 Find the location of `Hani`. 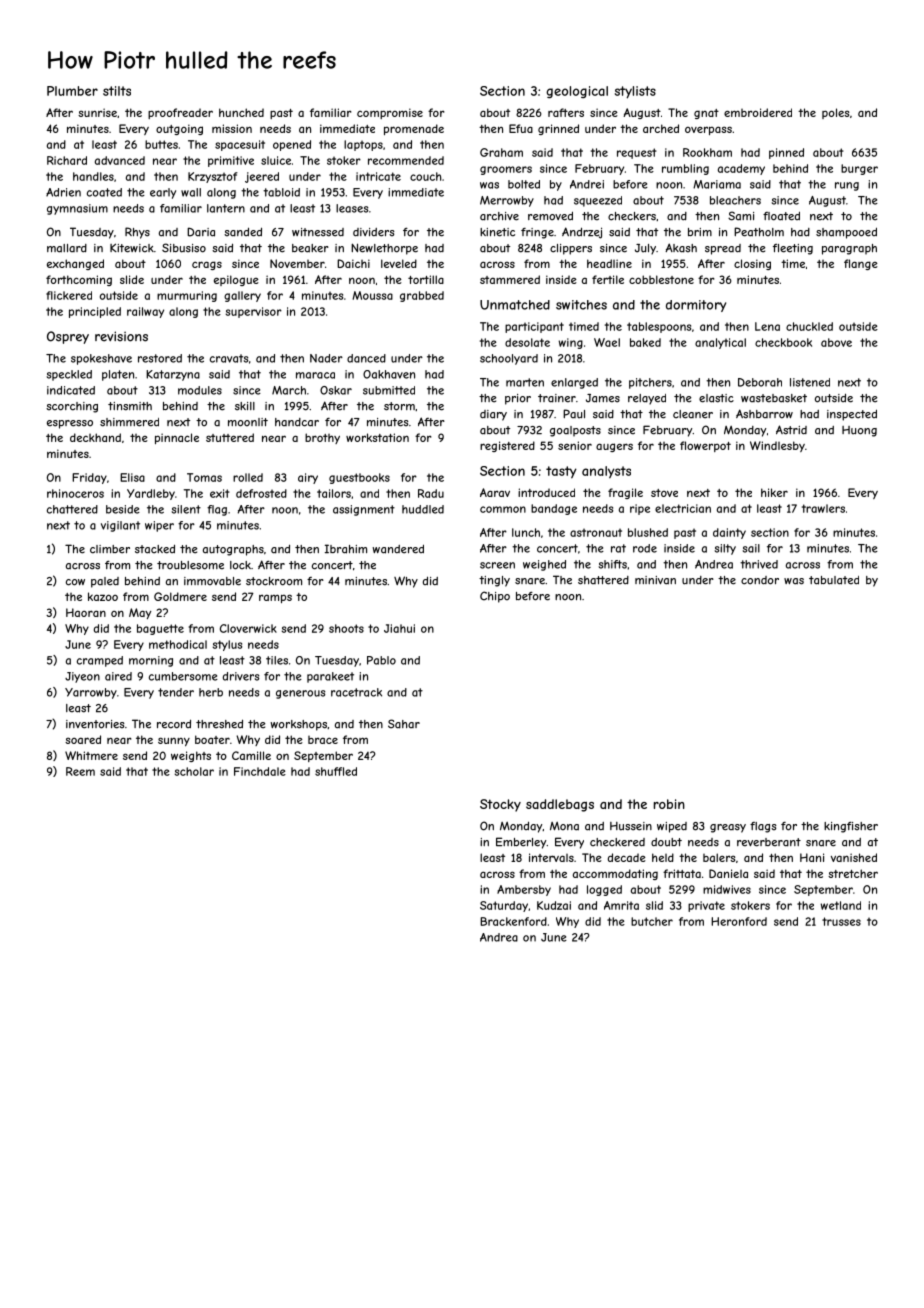

Hani is located at coordinates (812, 857).
